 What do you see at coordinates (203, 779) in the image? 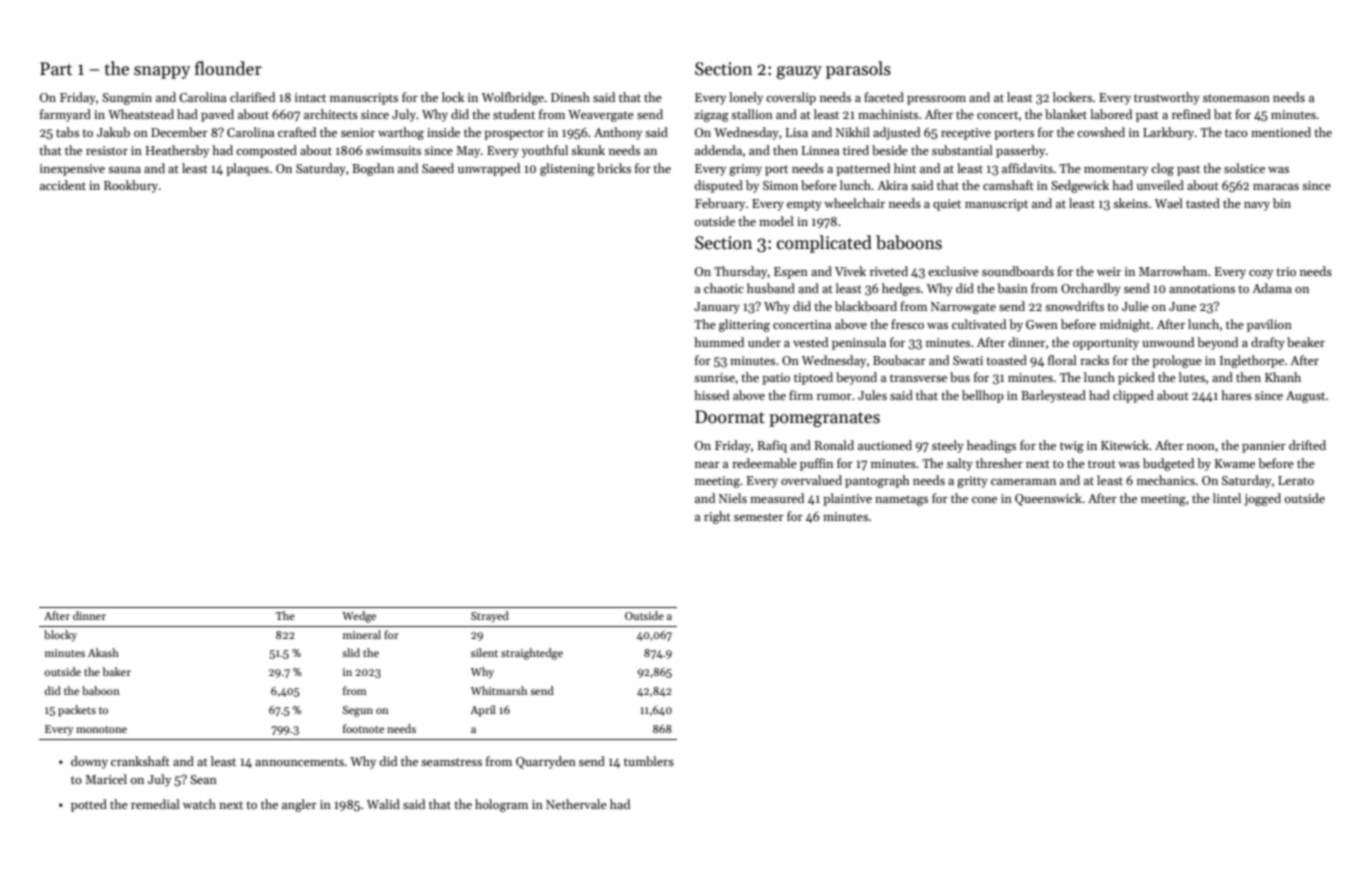
I see `Sean` at bounding box center [203, 779].
